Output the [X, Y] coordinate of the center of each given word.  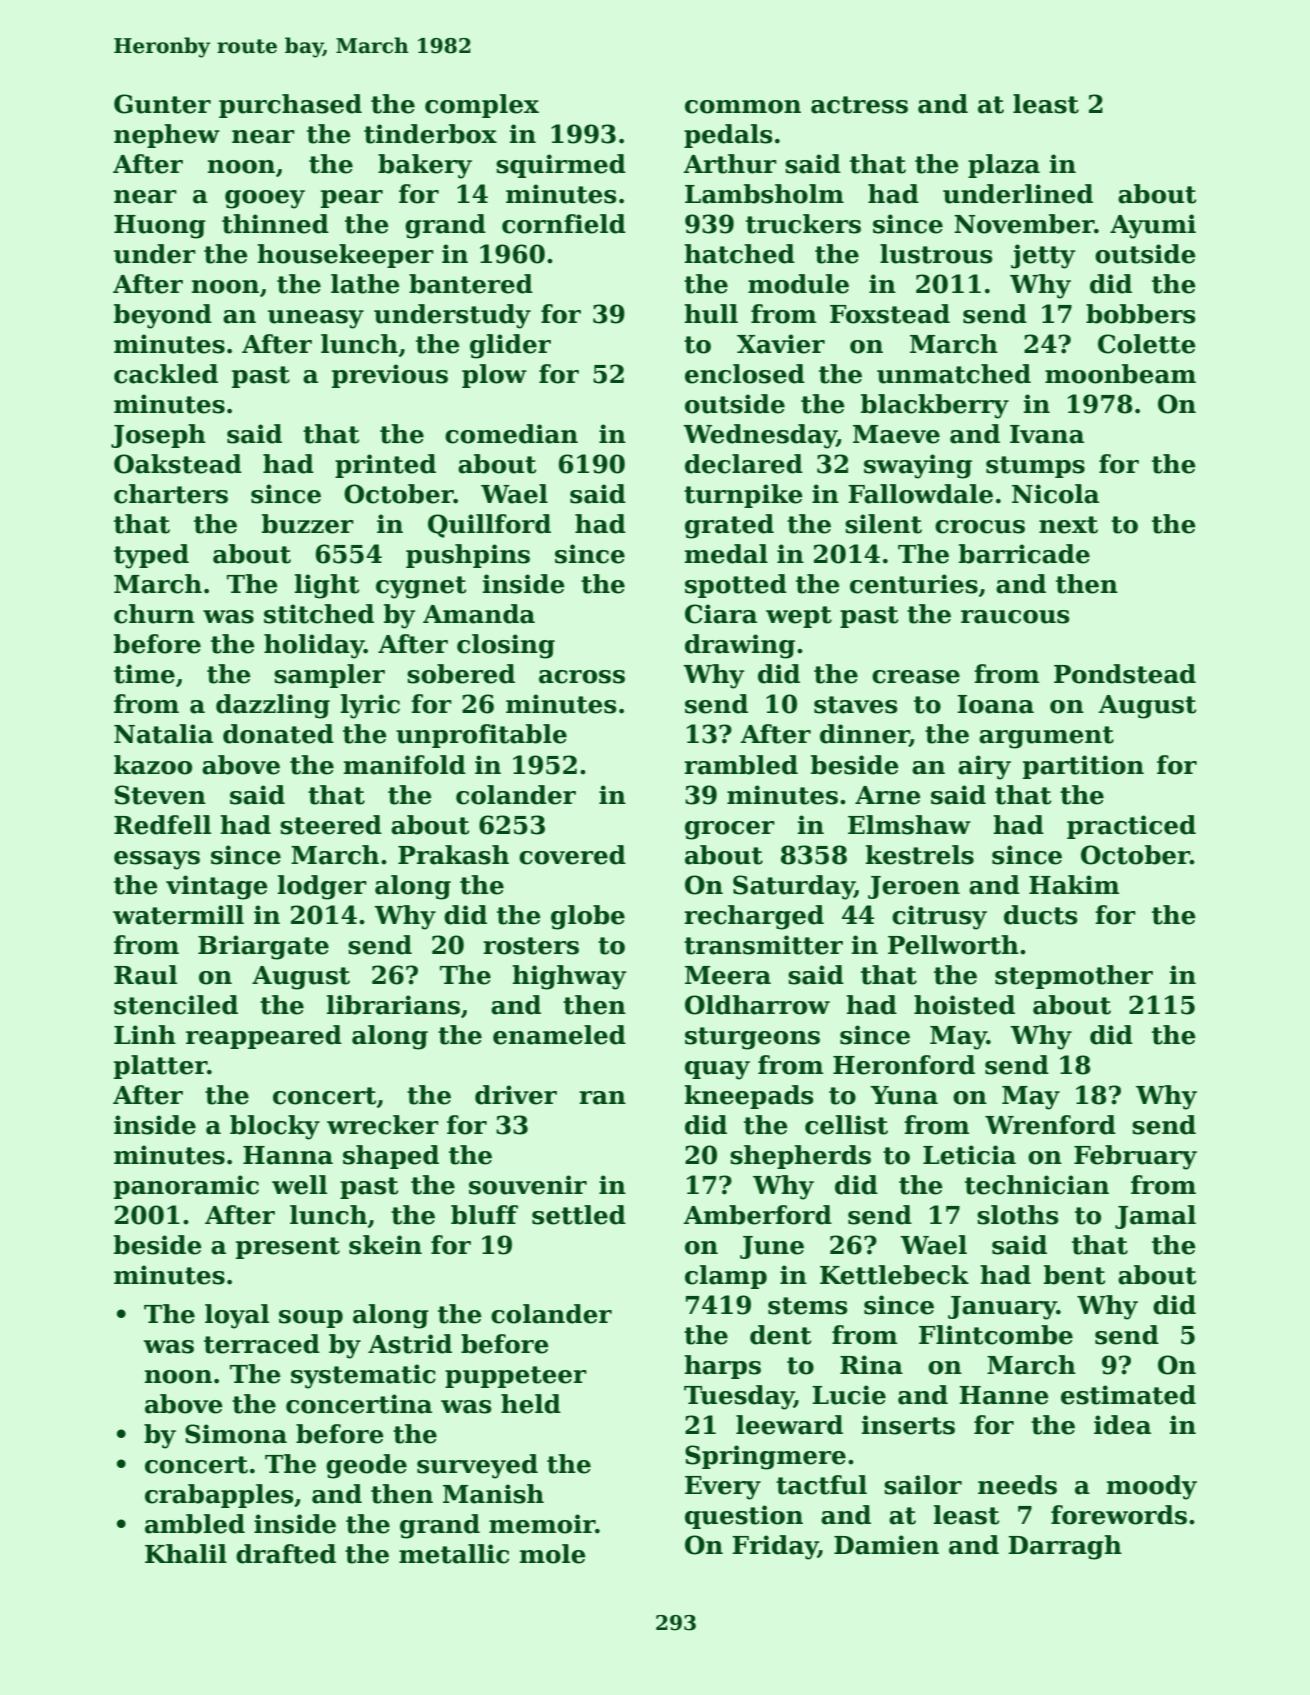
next [1068, 525]
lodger [322, 887]
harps [722, 1367]
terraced [262, 1344]
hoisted [964, 1005]
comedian [511, 434]
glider [510, 346]
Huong [160, 227]
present [288, 1248]
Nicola [1055, 494]
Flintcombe [996, 1335]
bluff [484, 1215]
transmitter [763, 945]
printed [385, 466]
